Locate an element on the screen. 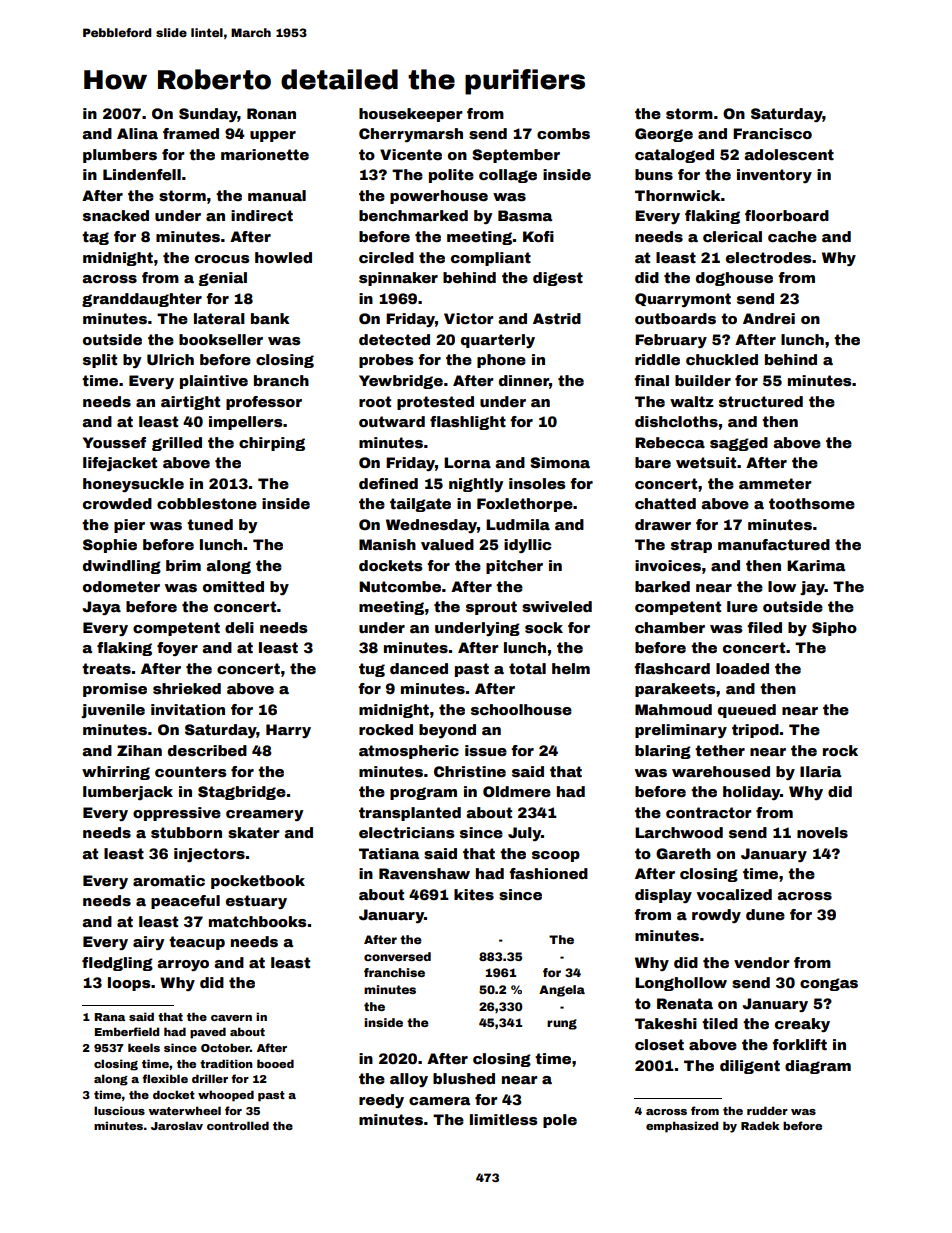  camera is located at coordinates (439, 1101).
